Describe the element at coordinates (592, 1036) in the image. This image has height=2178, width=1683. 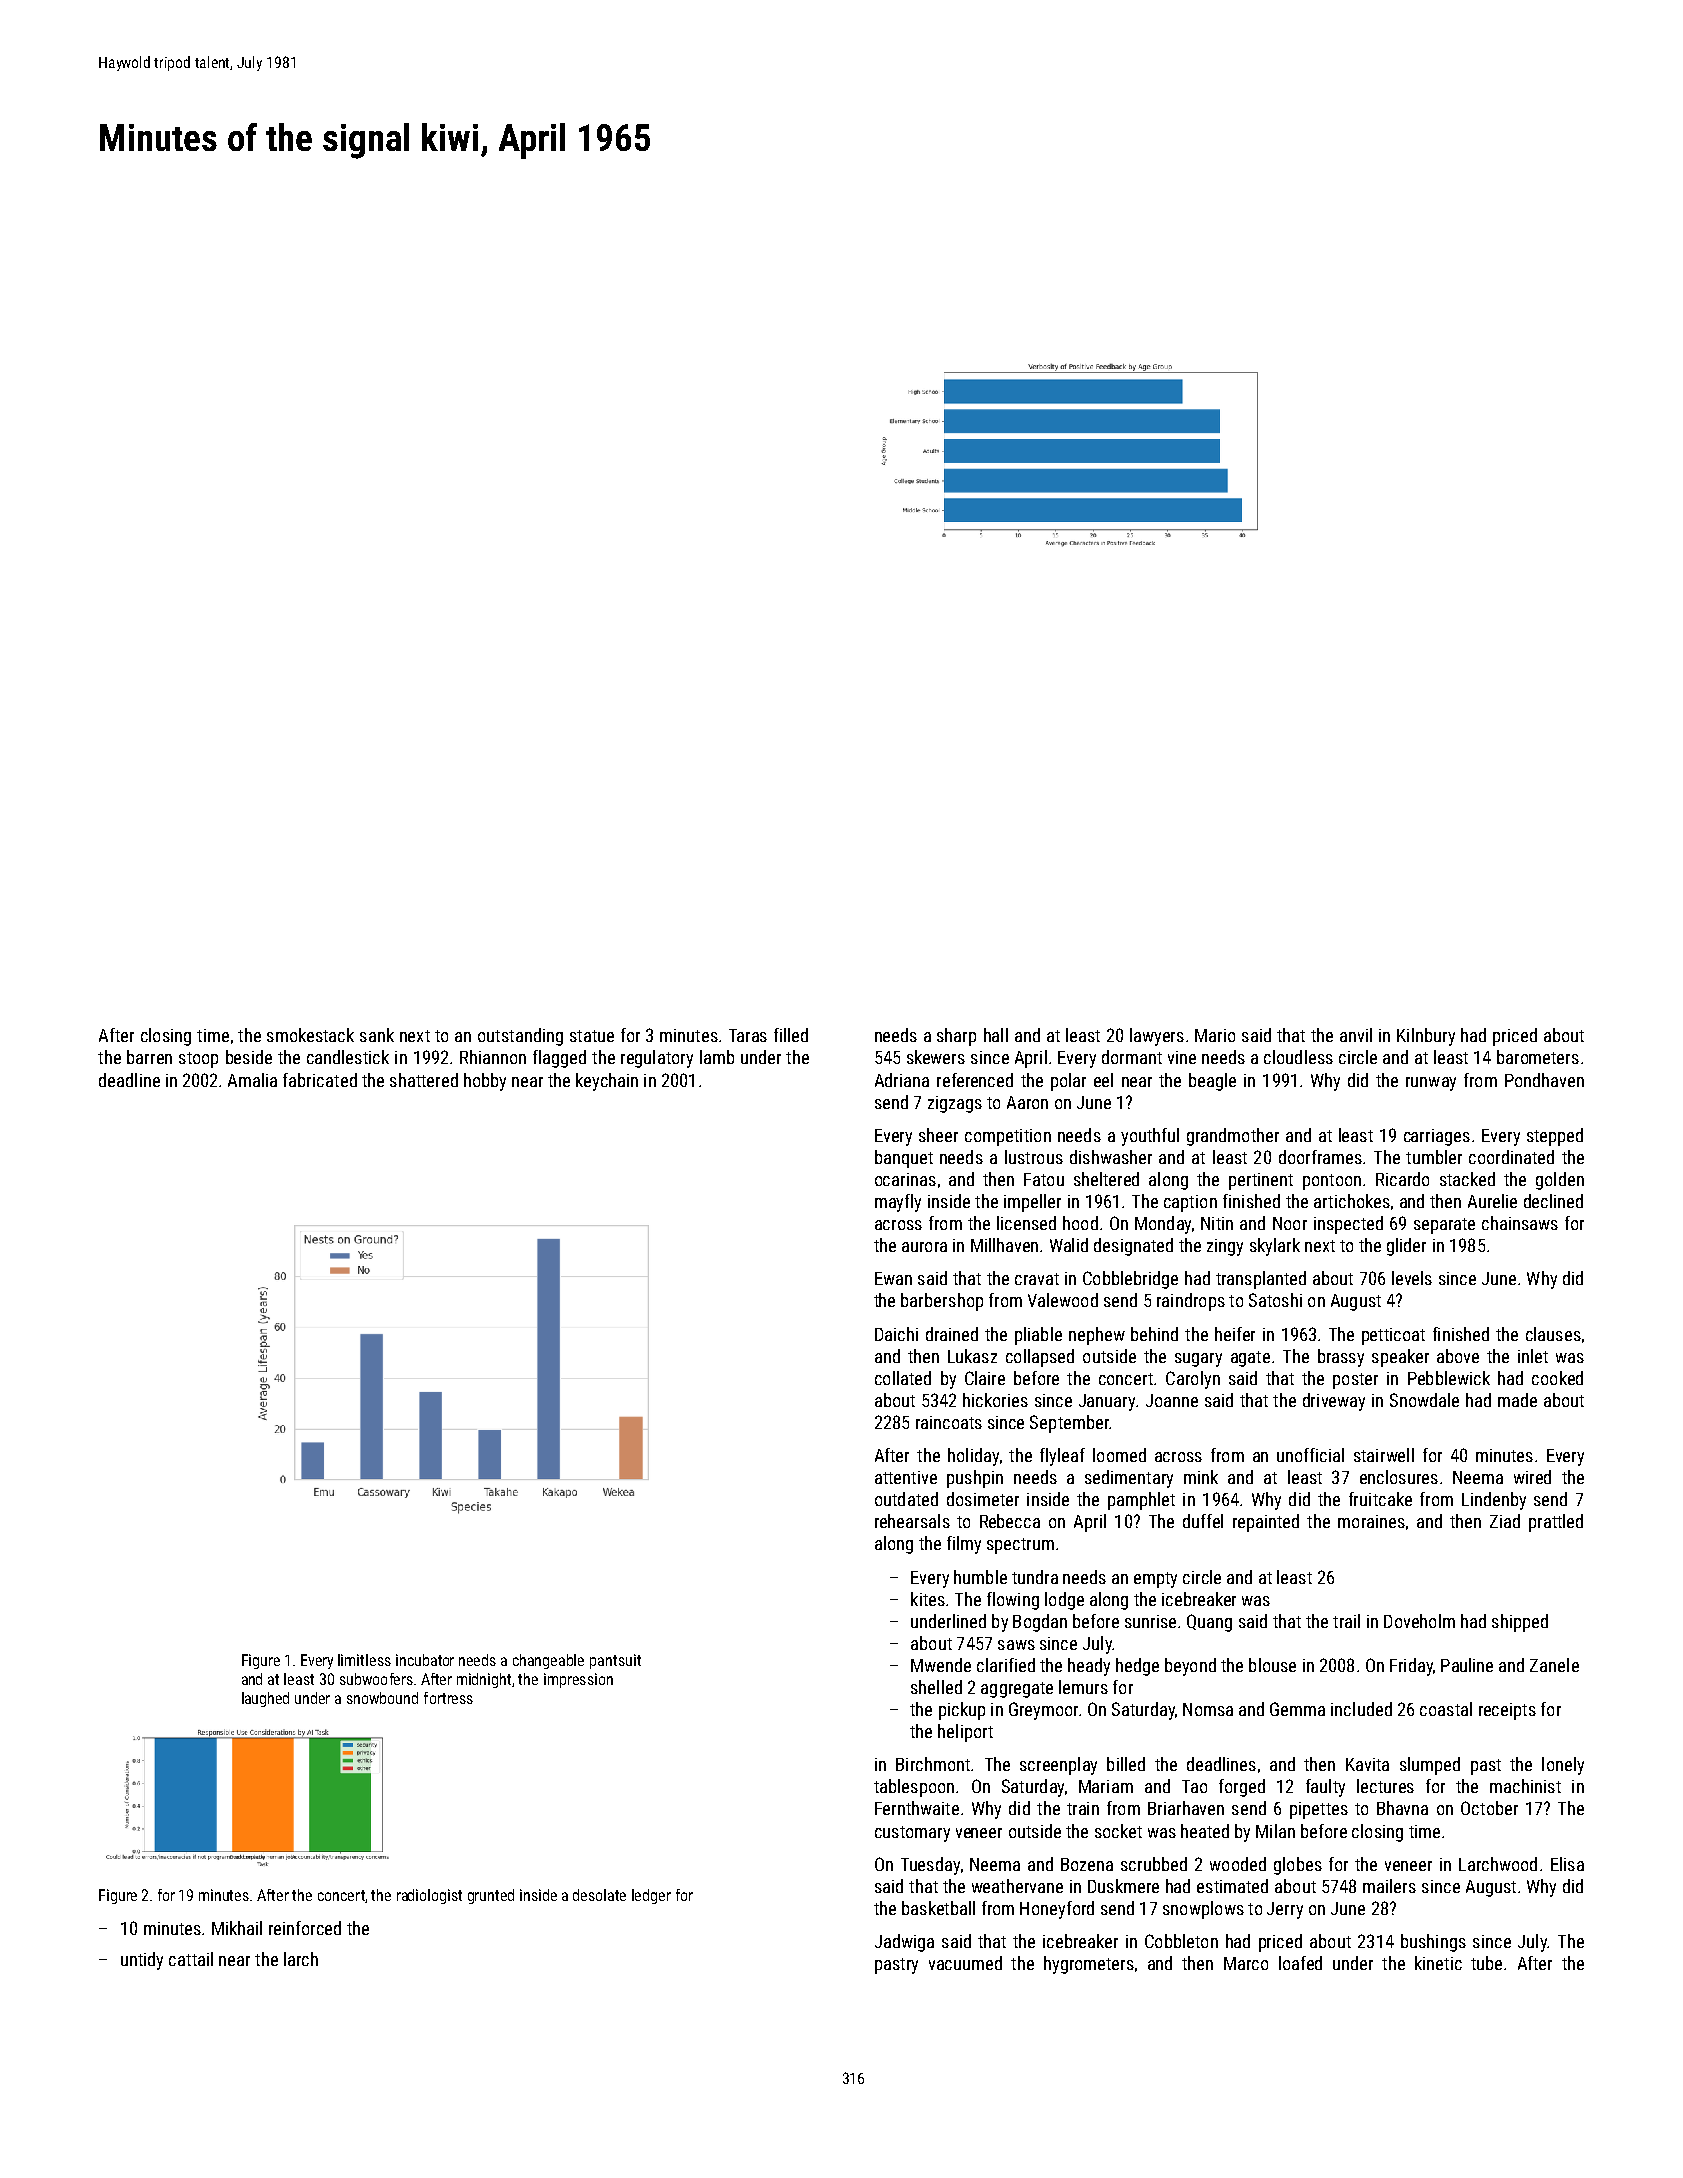
I see `statue` at that location.
